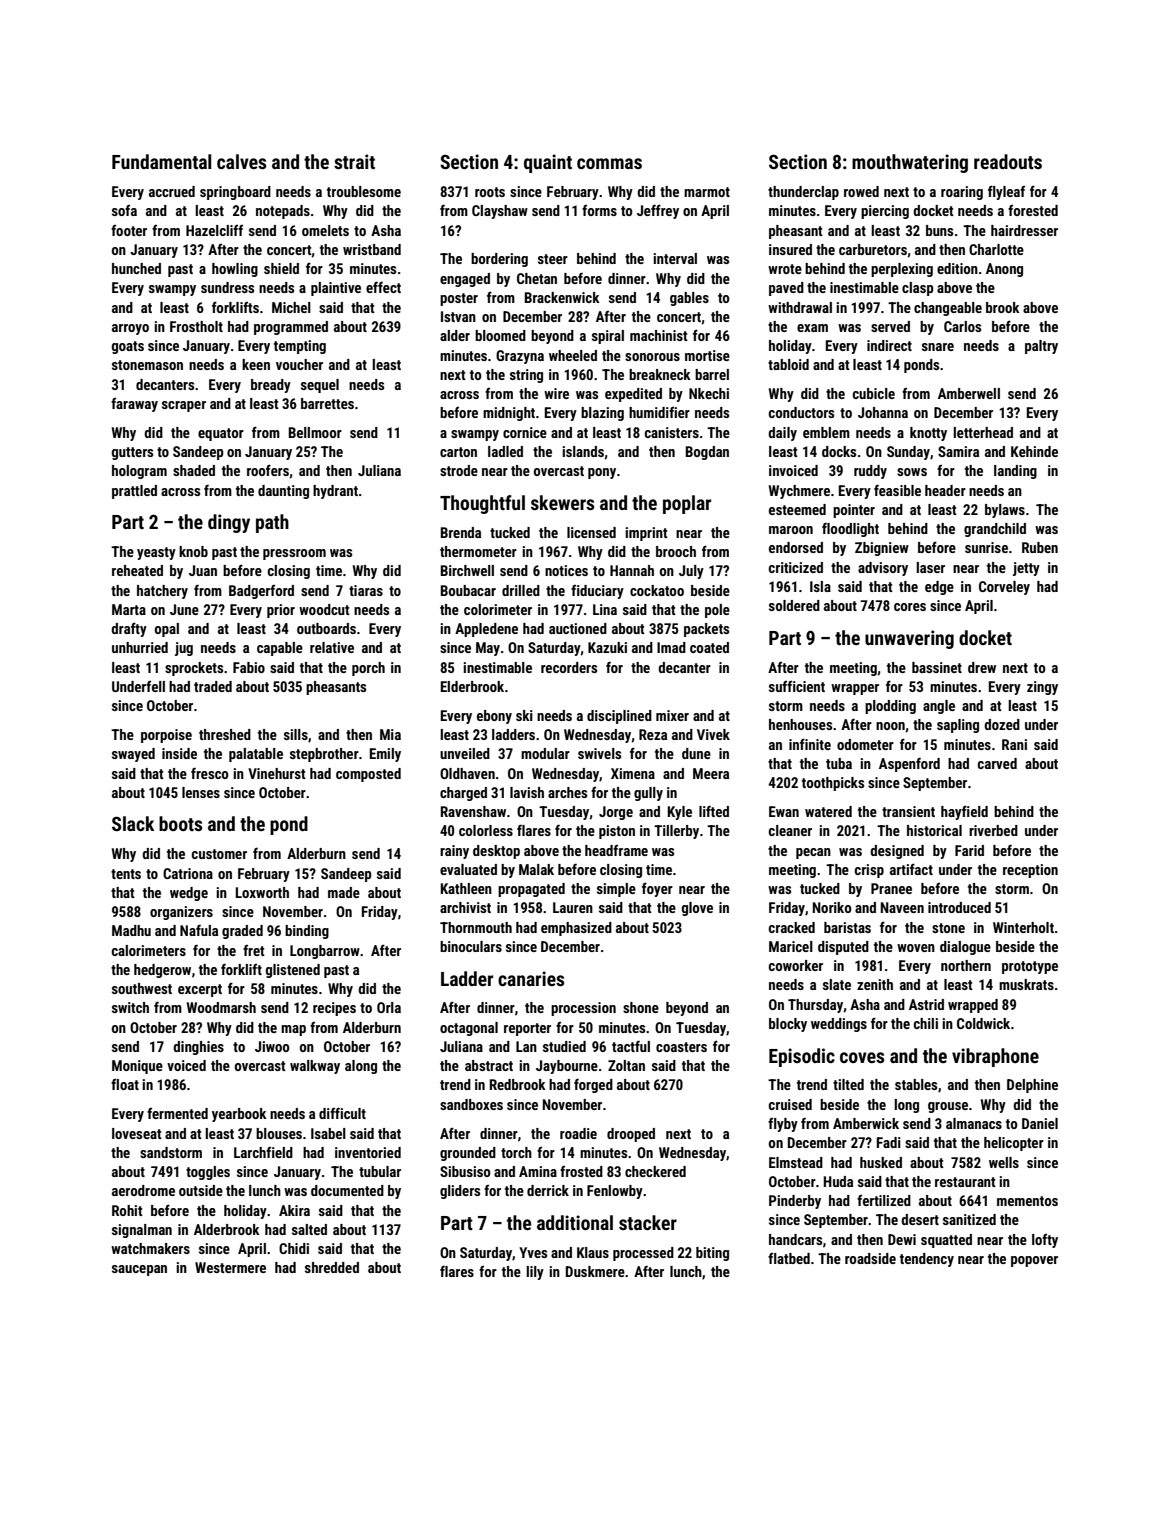 This image has height=1514, width=1170. Describe the element at coordinates (902, 907) in the image. I see `Naveen` at that location.
